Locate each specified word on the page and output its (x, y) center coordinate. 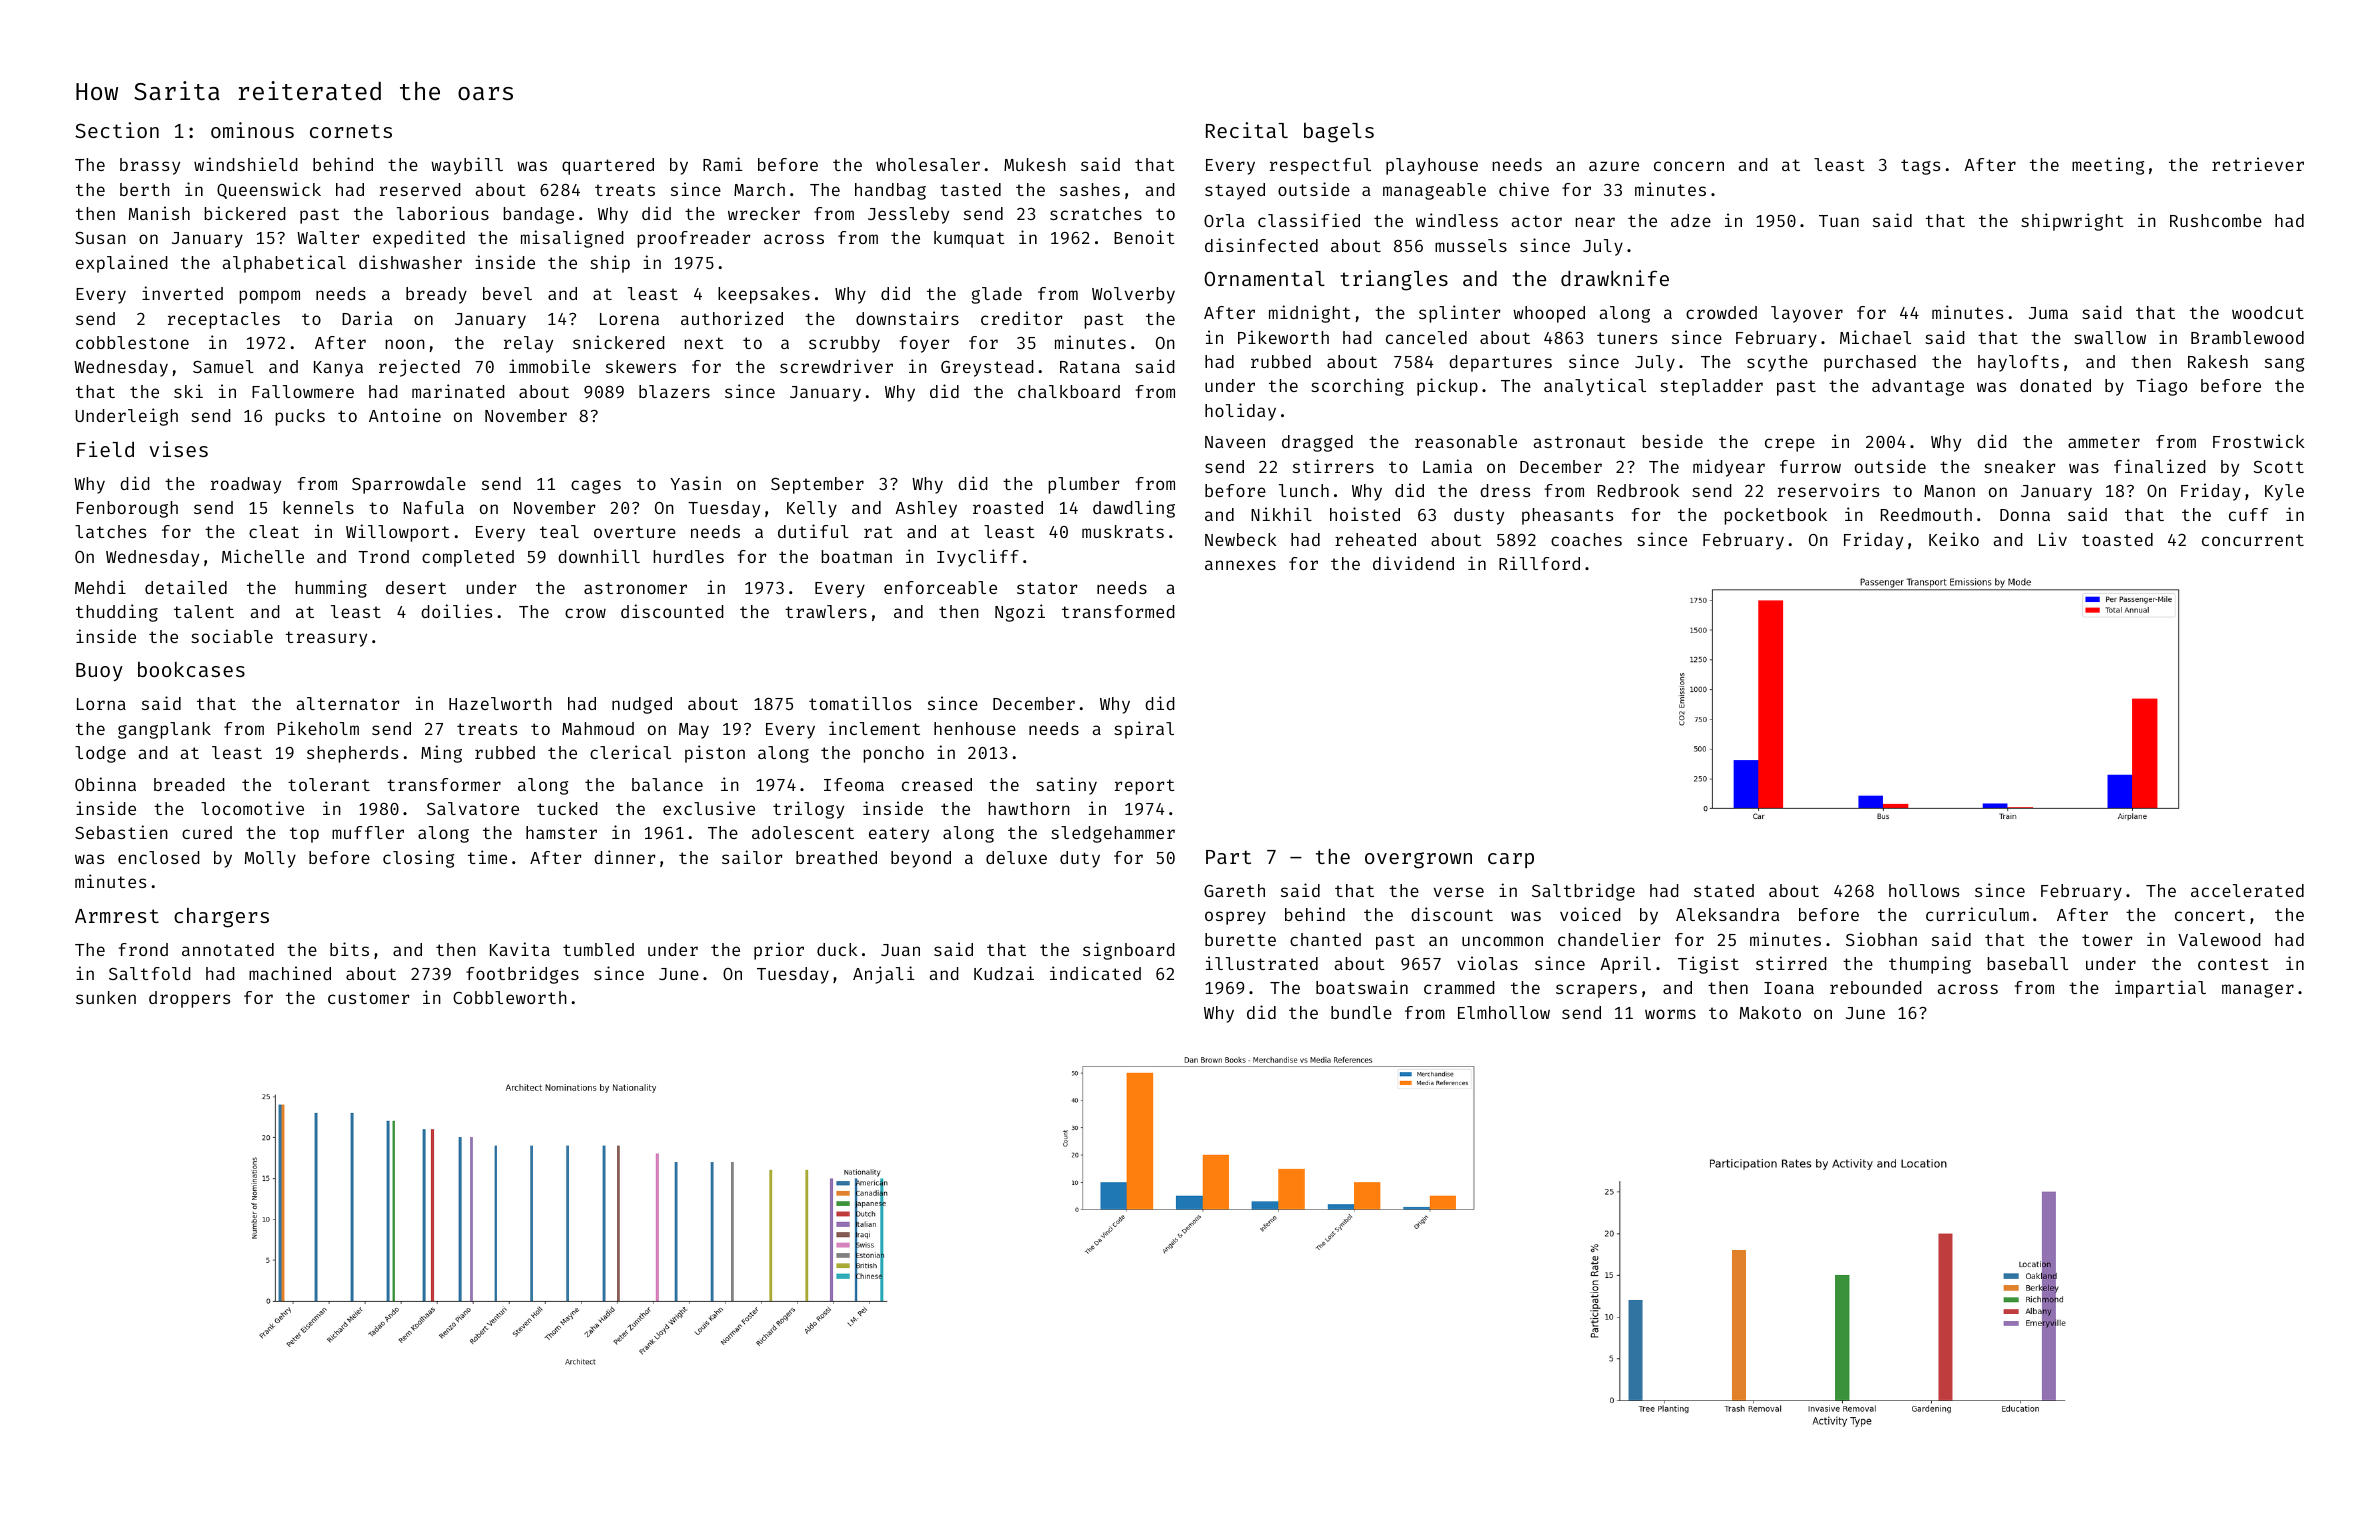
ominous (252, 130)
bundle (1361, 1012)
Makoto (1770, 1012)
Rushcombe (2216, 220)
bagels (1339, 133)
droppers (189, 999)
